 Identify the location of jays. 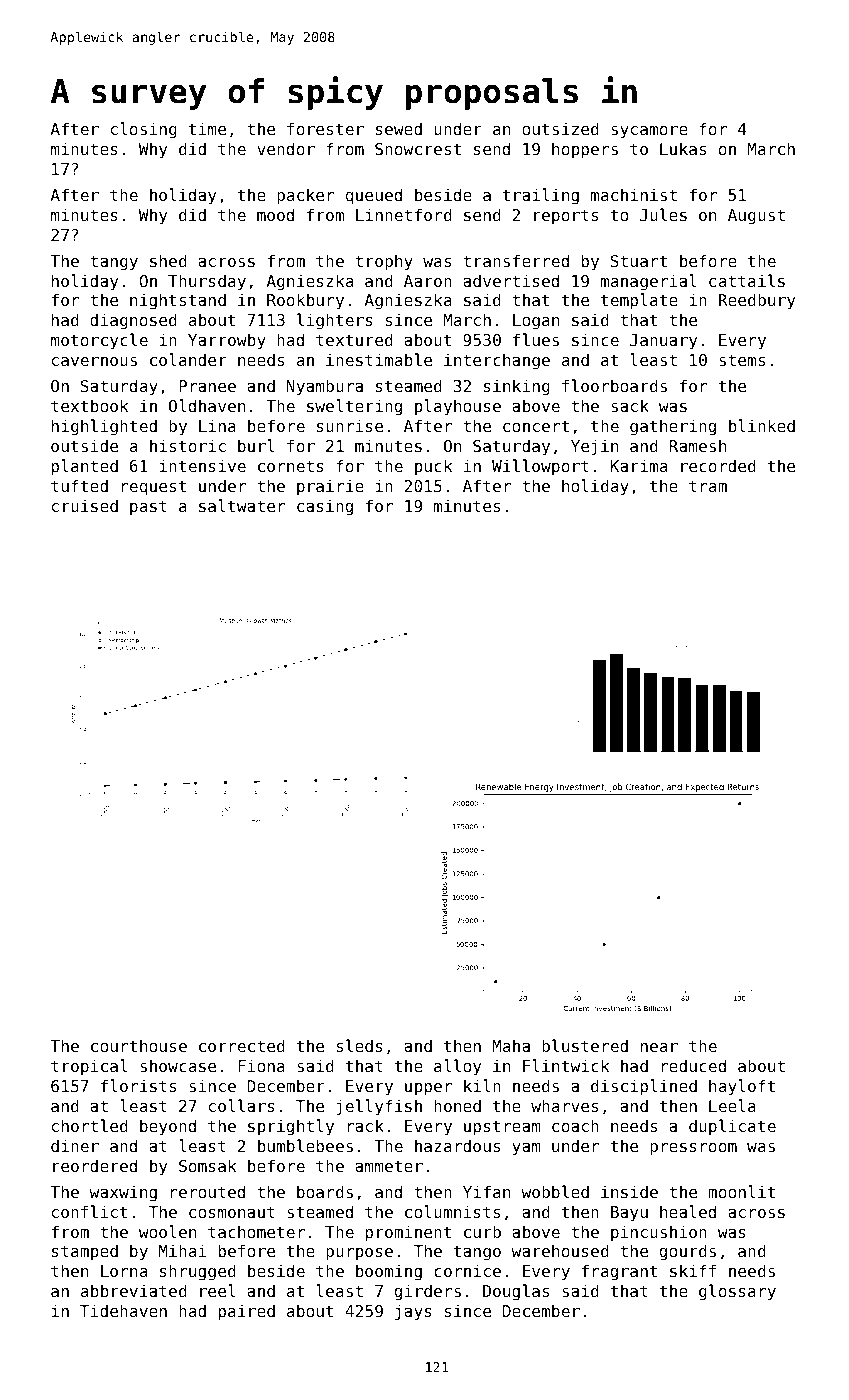
(413, 1312).
